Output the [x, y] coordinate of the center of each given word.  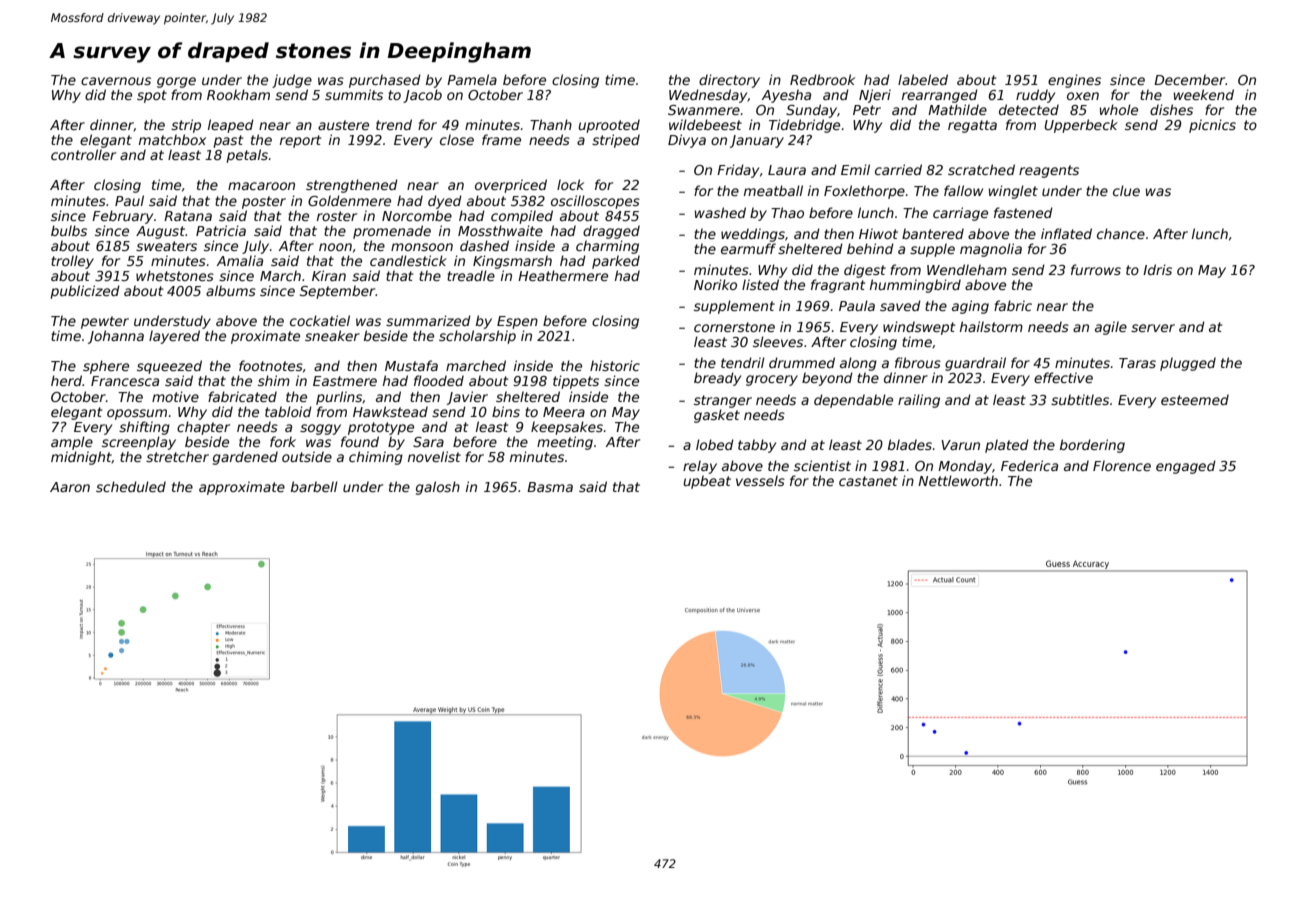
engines [1074, 81]
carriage [960, 214]
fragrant [838, 286]
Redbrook [822, 79]
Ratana [188, 216]
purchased [385, 81]
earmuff [748, 248]
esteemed [1195, 399]
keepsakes [567, 428]
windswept [919, 328]
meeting [565, 443]
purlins [339, 398]
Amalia [240, 260]
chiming [376, 458]
